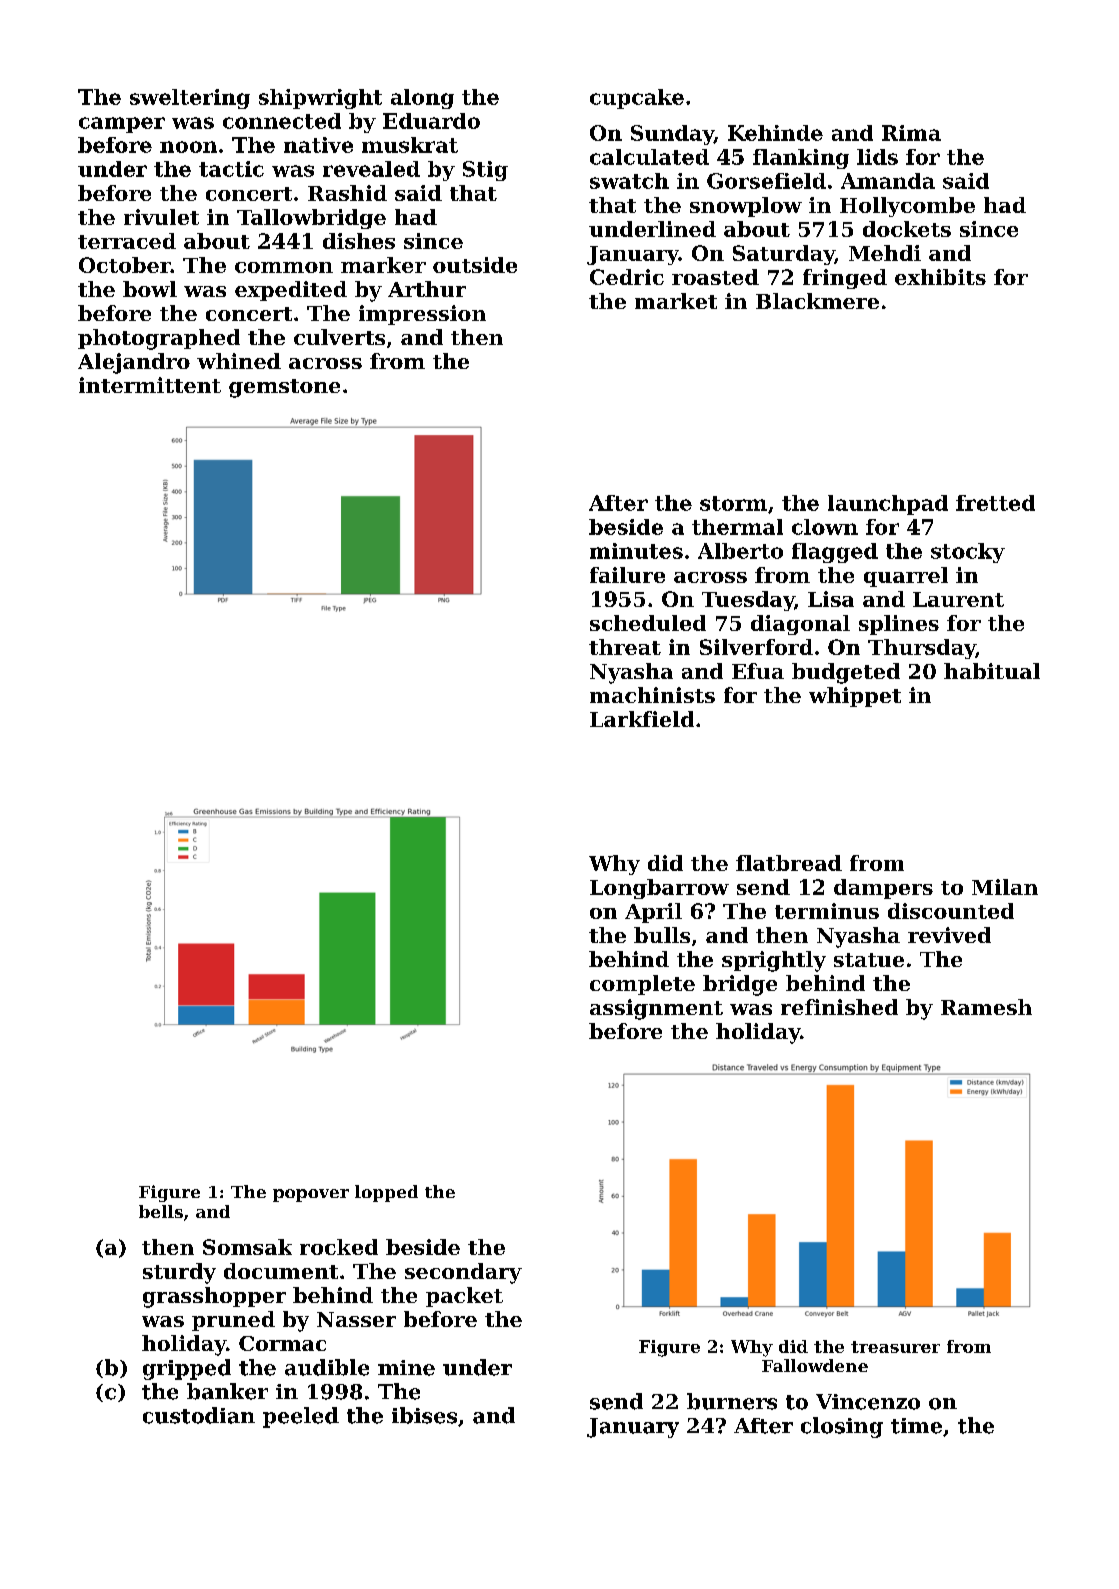 This page has height=1589, width=1119. Describe the element at coordinates (995, 503) in the page. I see `fretted` at that location.
